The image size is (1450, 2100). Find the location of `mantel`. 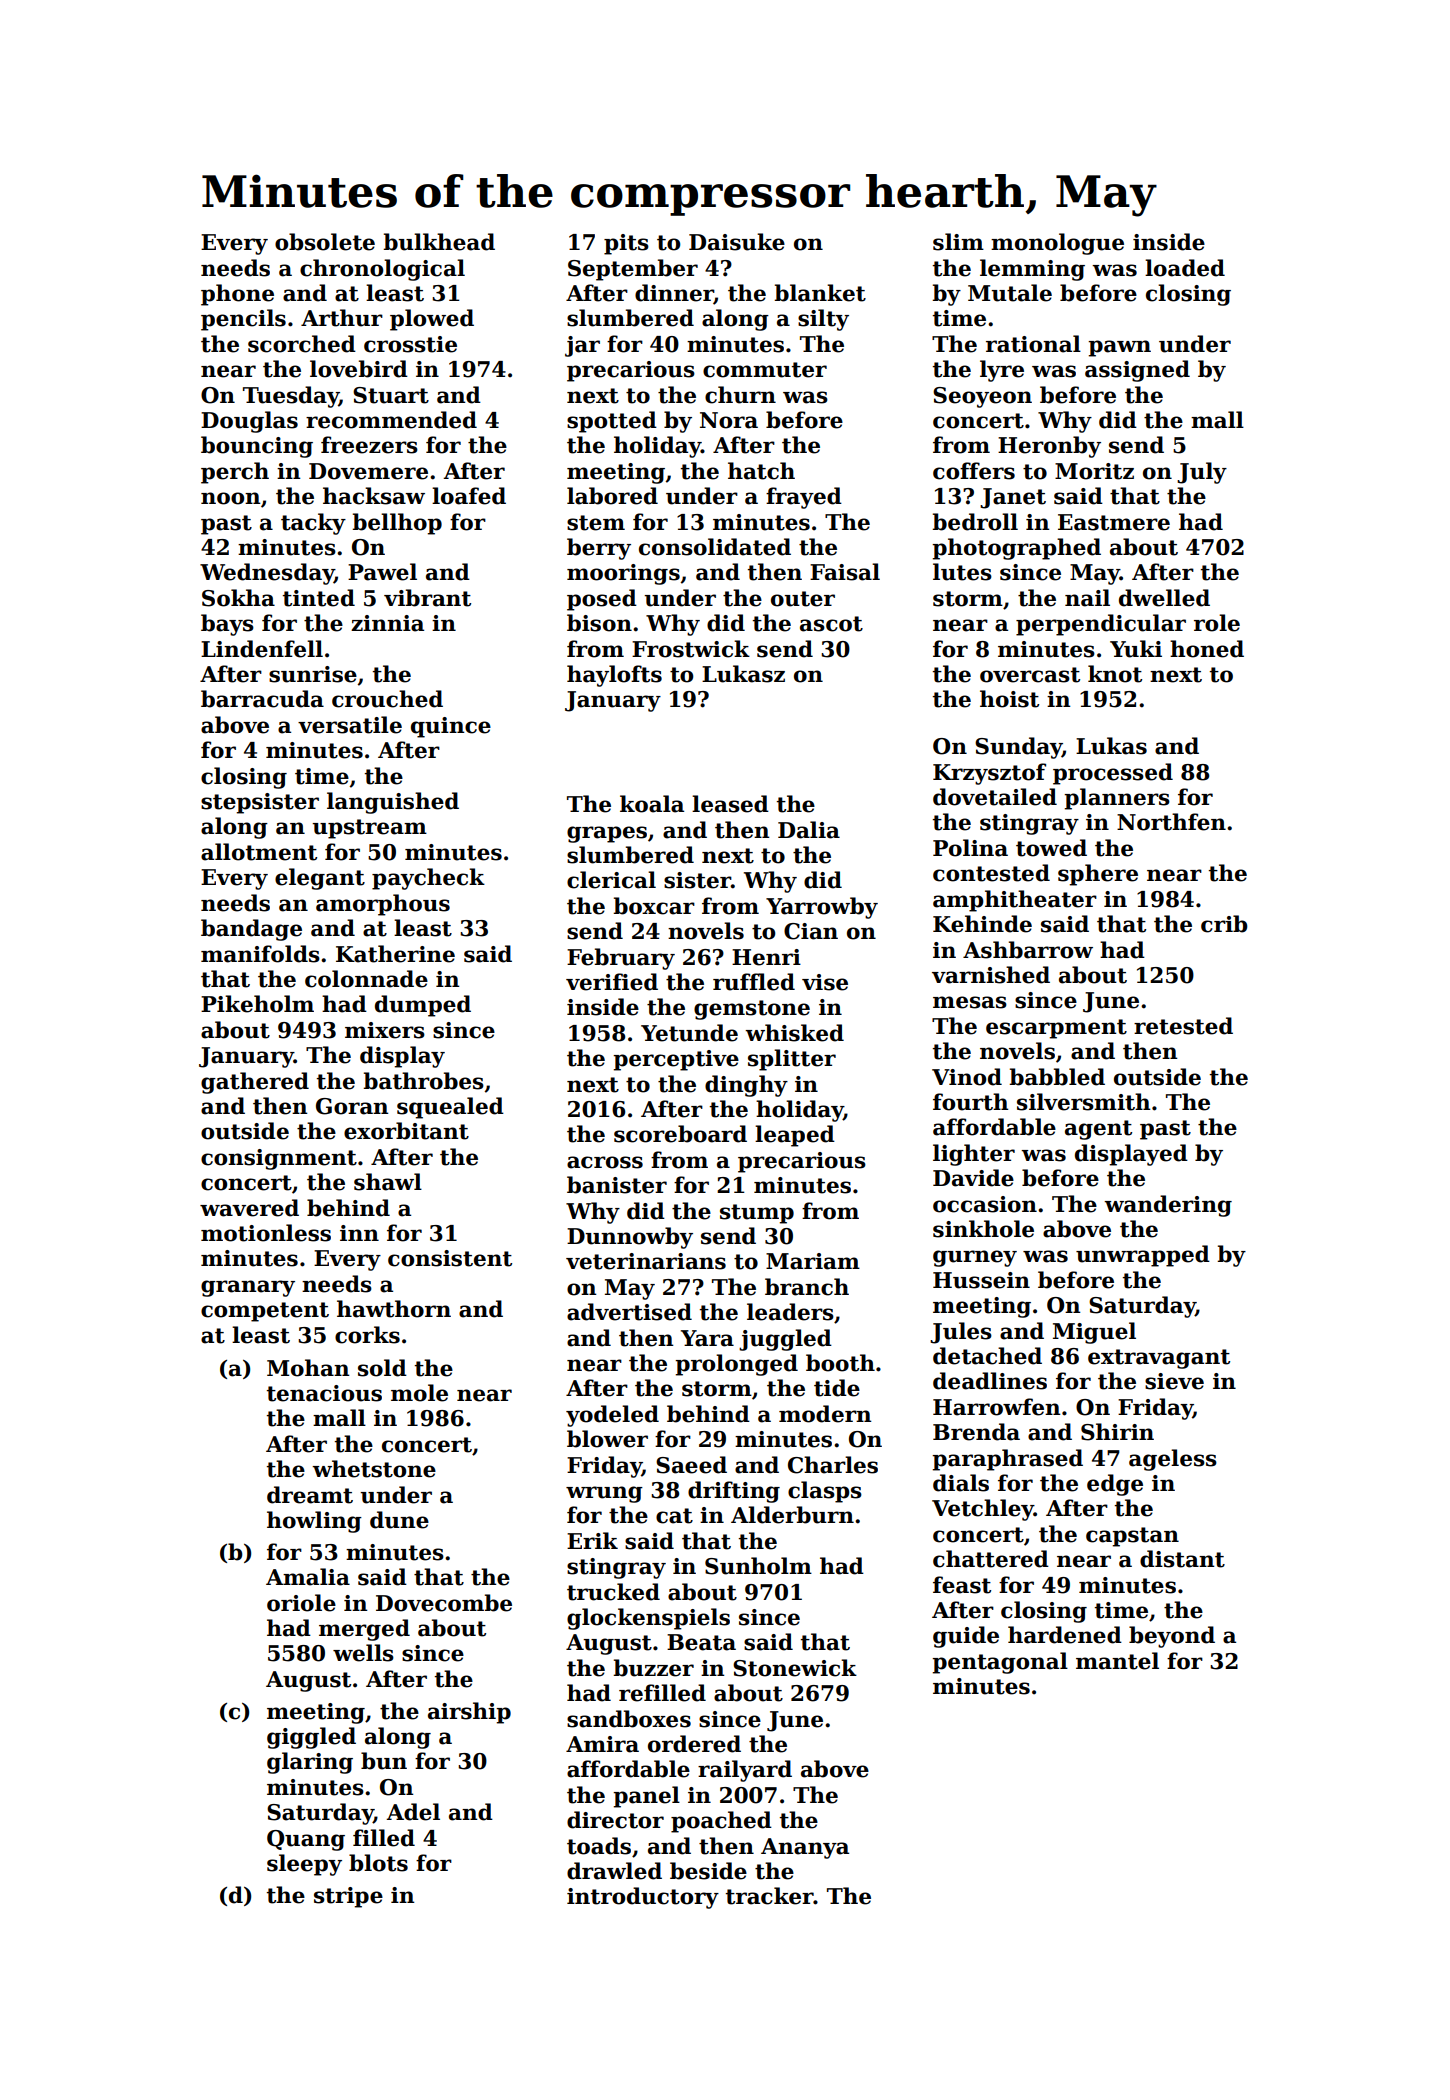

mantel is located at coordinates (1117, 1661).
